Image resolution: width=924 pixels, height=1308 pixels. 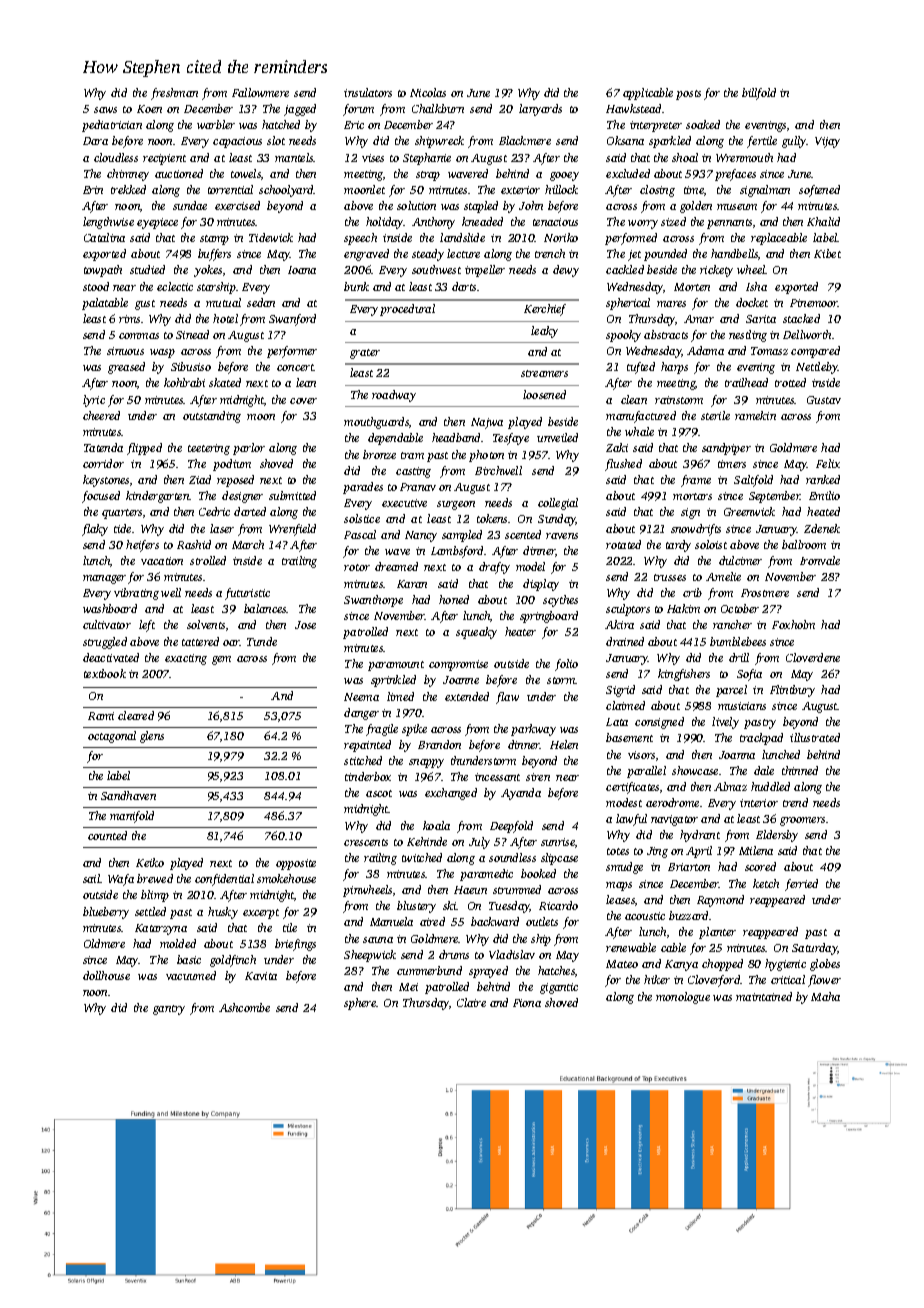 What do you see at coordinates (169, 1010) in the screenshot?
I see `gantry` at bounding box center [169, 1010].
